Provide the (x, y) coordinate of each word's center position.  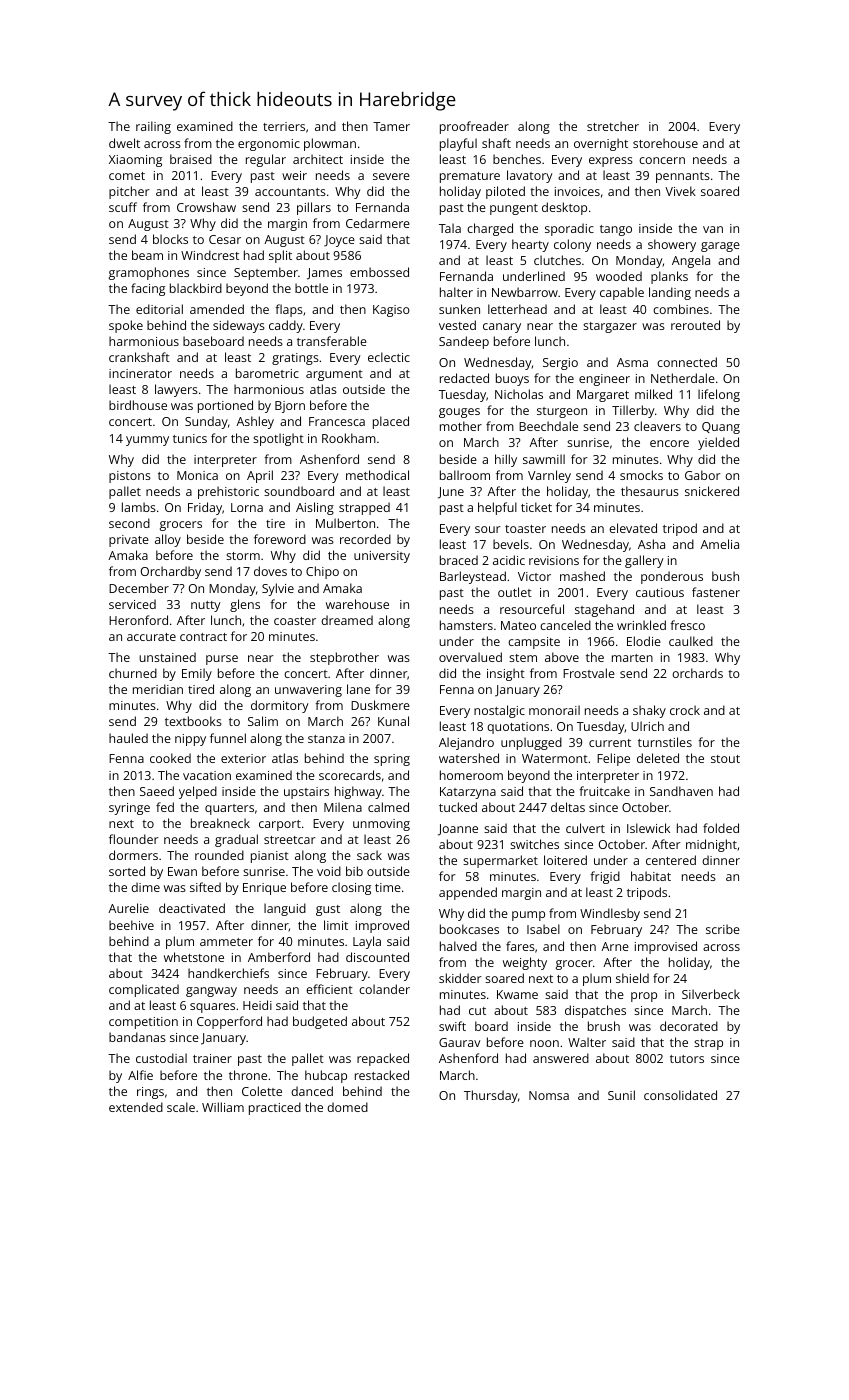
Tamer (391, 126)
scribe (723, 929)
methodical (377, 475)
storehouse (665, 143)
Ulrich (647, 726)
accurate (151, 637)
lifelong (719, 395)
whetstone (194, 957)
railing (153, 127)
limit (336, 925)
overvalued (470, 657)
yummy (147, 441)
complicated (144, 990)
